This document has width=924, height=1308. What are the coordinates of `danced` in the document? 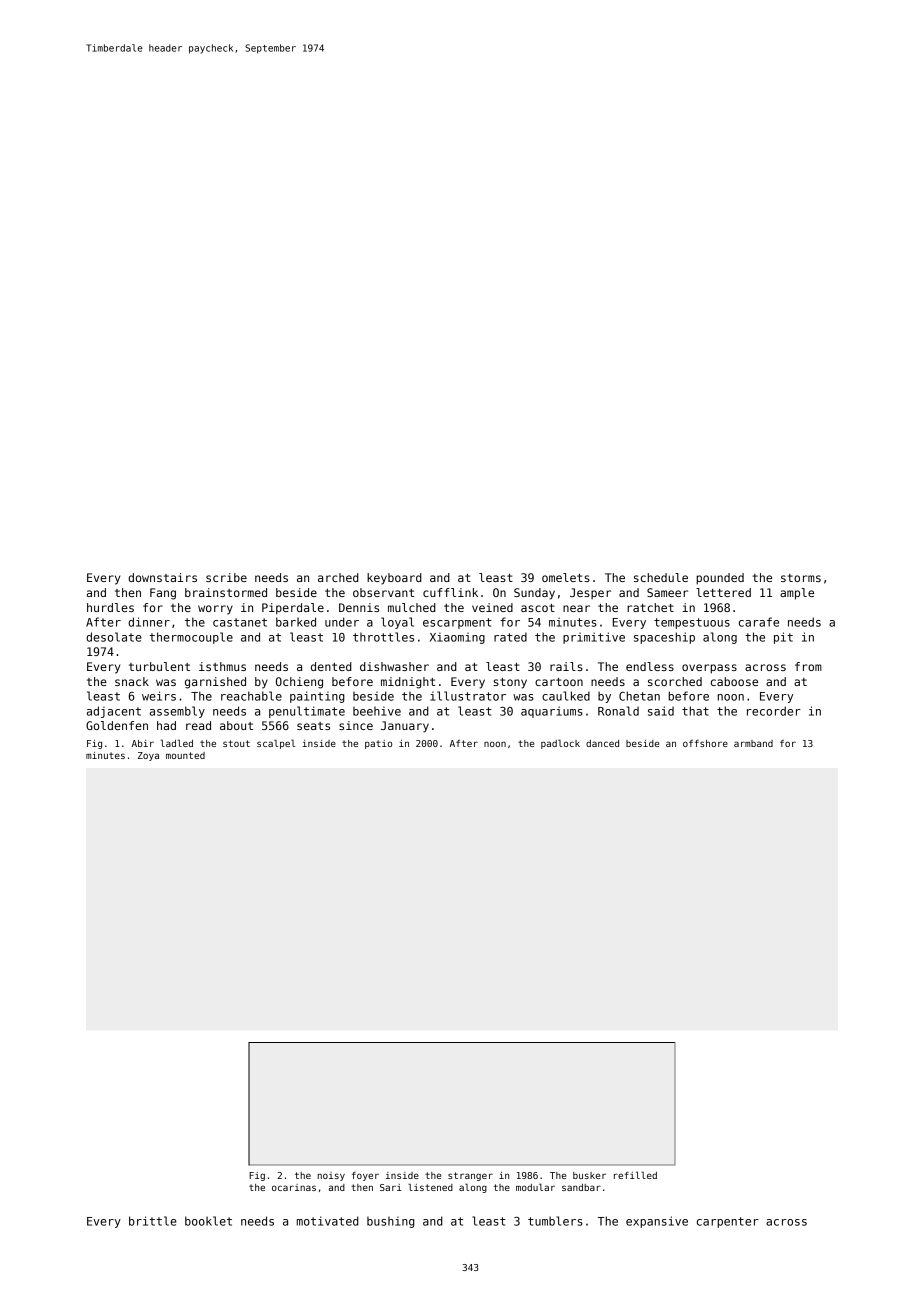 It's located at (602, 743).
